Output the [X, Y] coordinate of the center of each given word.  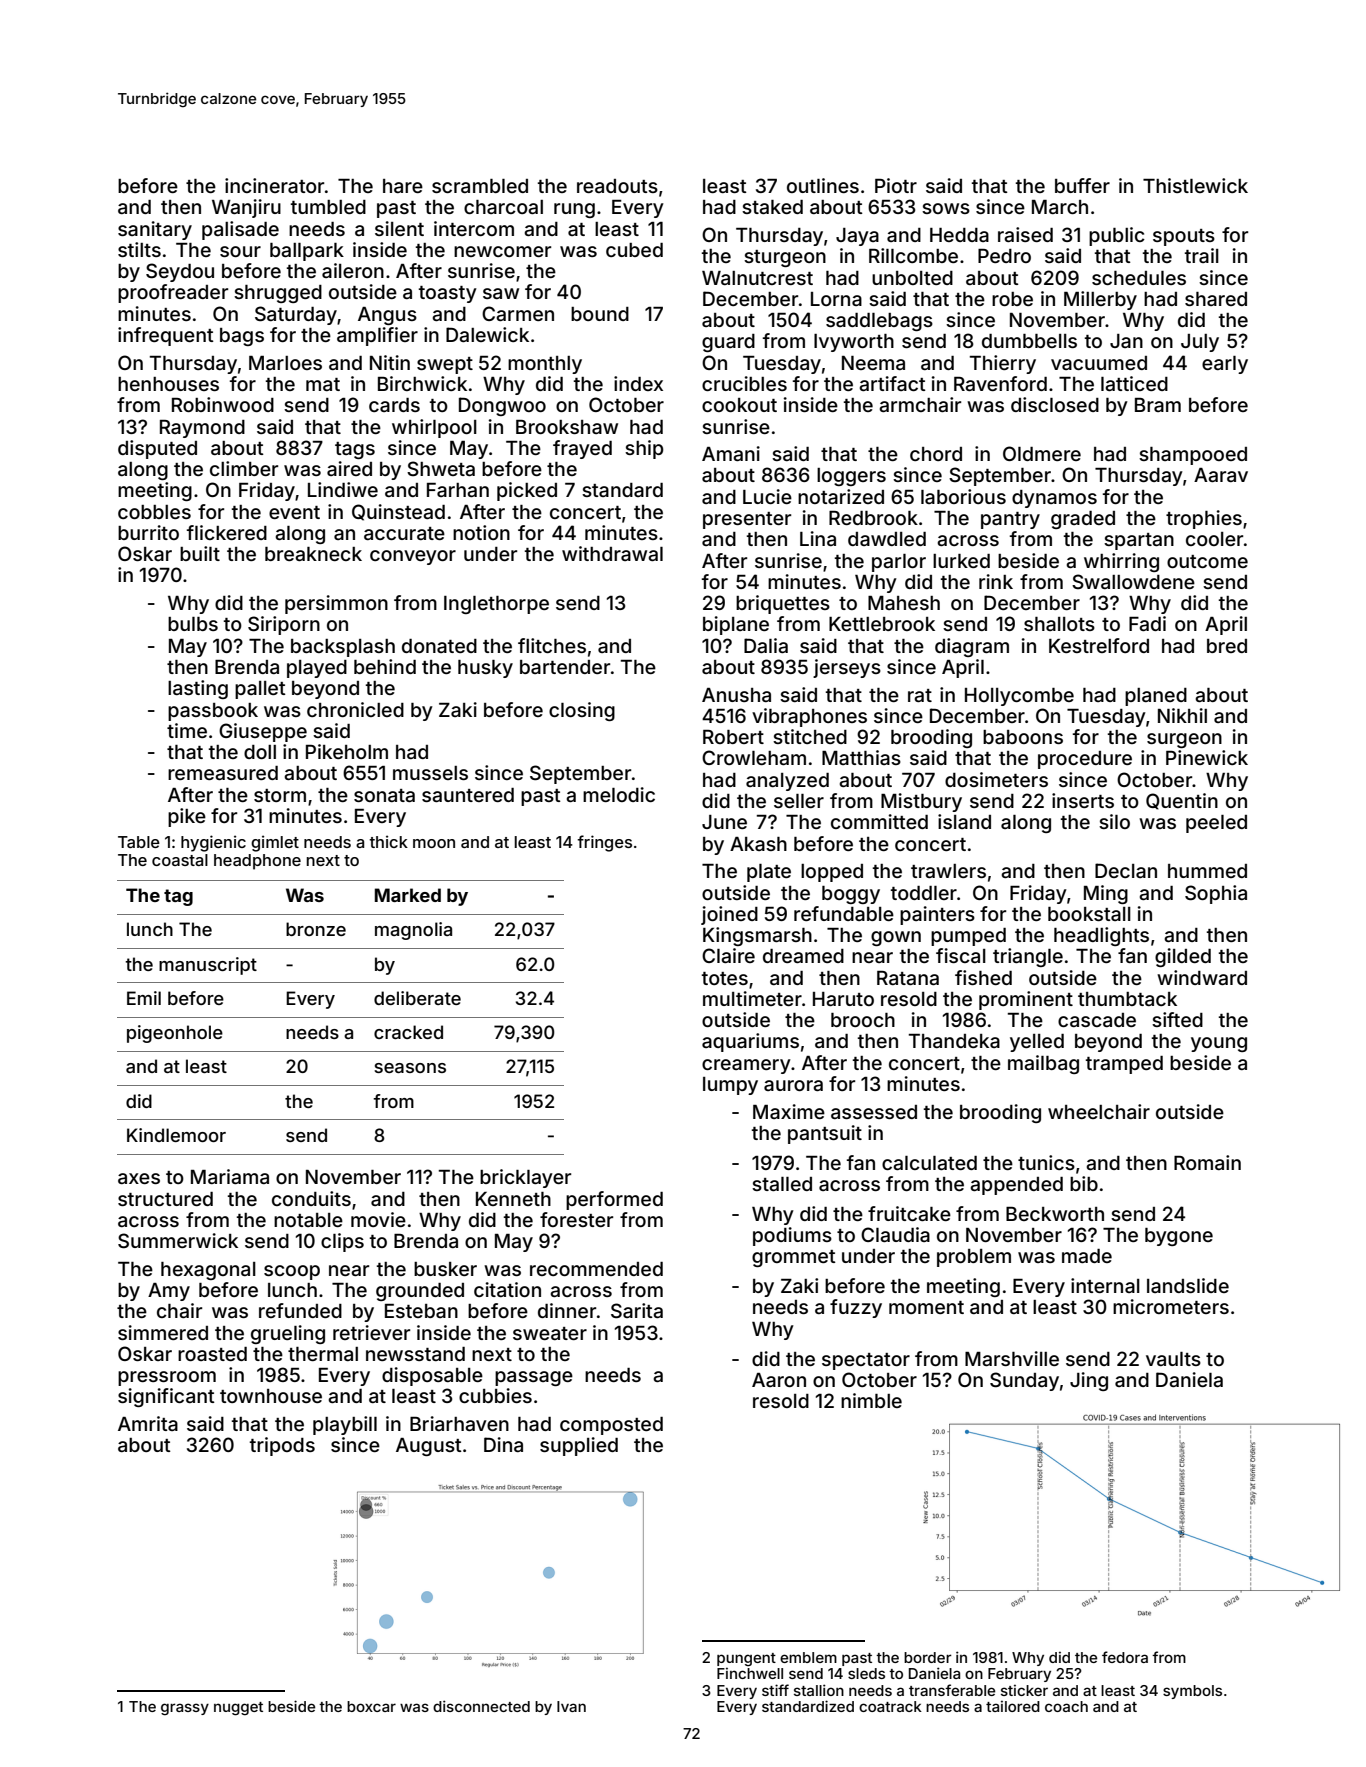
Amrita [148, 1423]
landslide [1188, 1285]
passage [534, 1378]
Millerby [1100, 300]
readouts [617, 186]
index [638, 383]
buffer [1082, 185]
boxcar [371, 1706]
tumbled [328, 207]
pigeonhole [175, 1034]
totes [725, 978]
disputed [157, 449]
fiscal [961, 955]
